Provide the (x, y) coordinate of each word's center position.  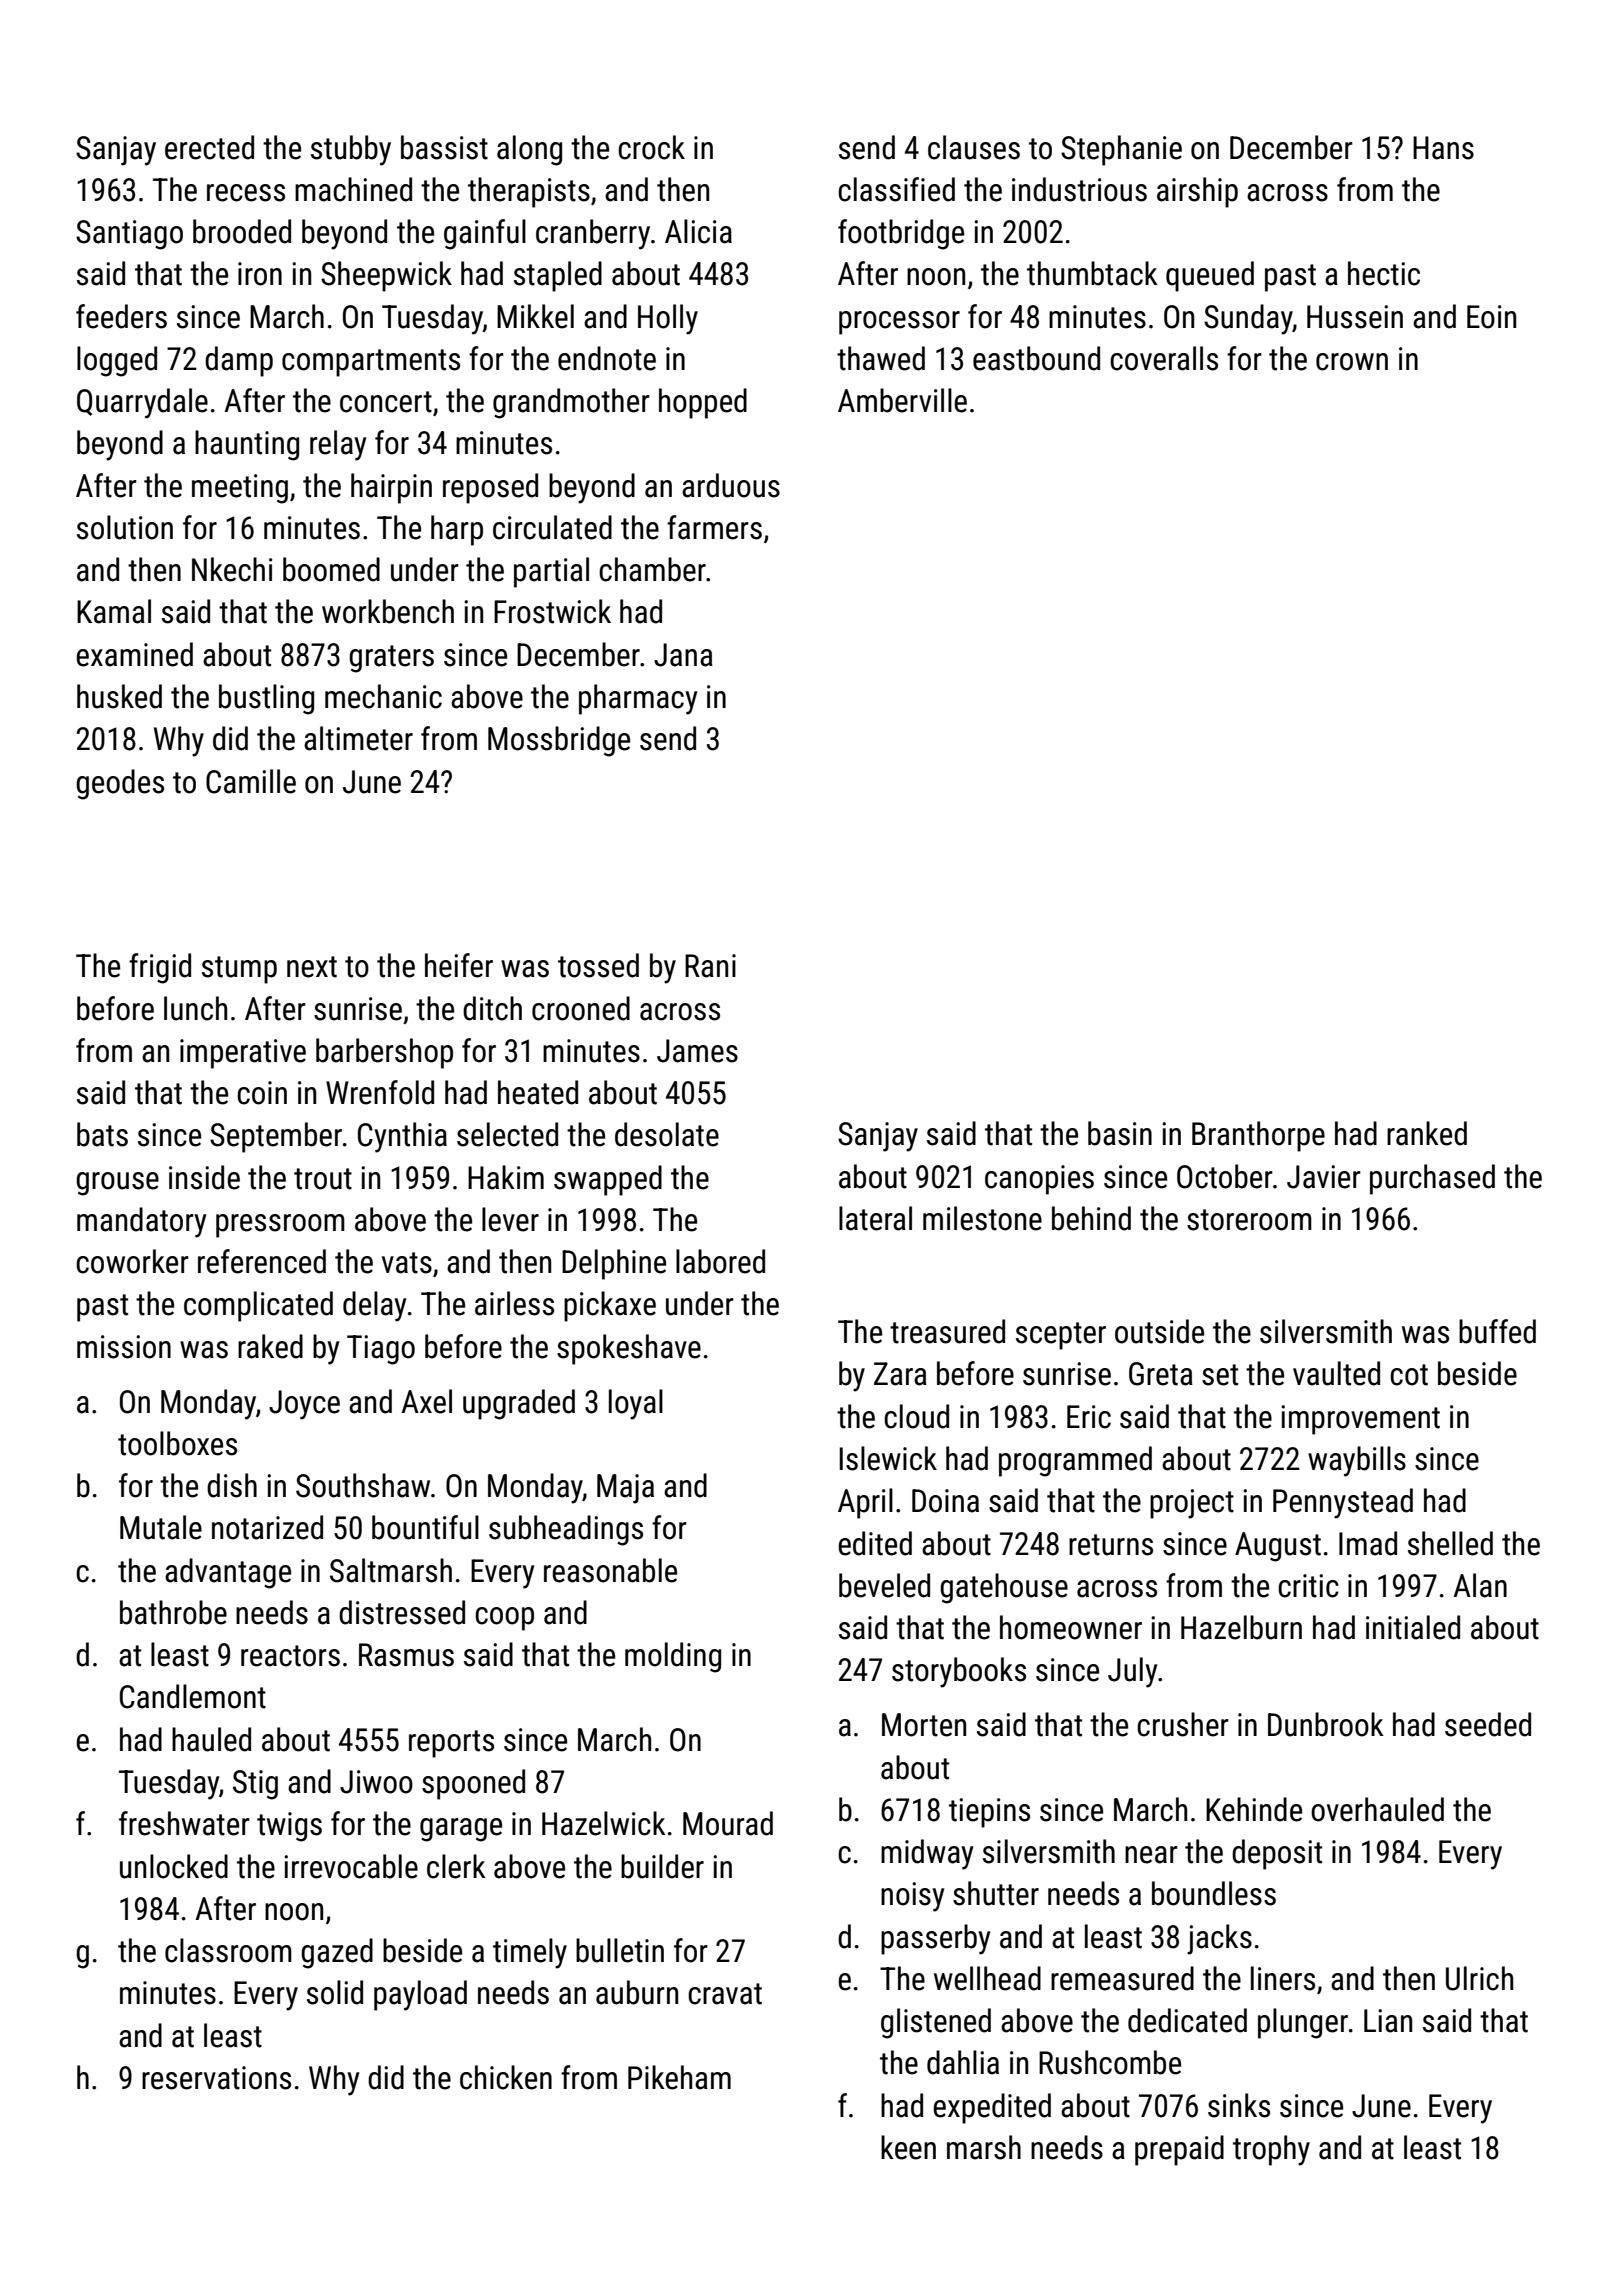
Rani (710, 966)
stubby (351, 150)
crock (651, 147)
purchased (1432, 1179)
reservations (216, 2078)
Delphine (614, 1264)
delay (374, 1306)
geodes (120, 784)
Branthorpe (1258, 1136)
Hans (1443, 148)
